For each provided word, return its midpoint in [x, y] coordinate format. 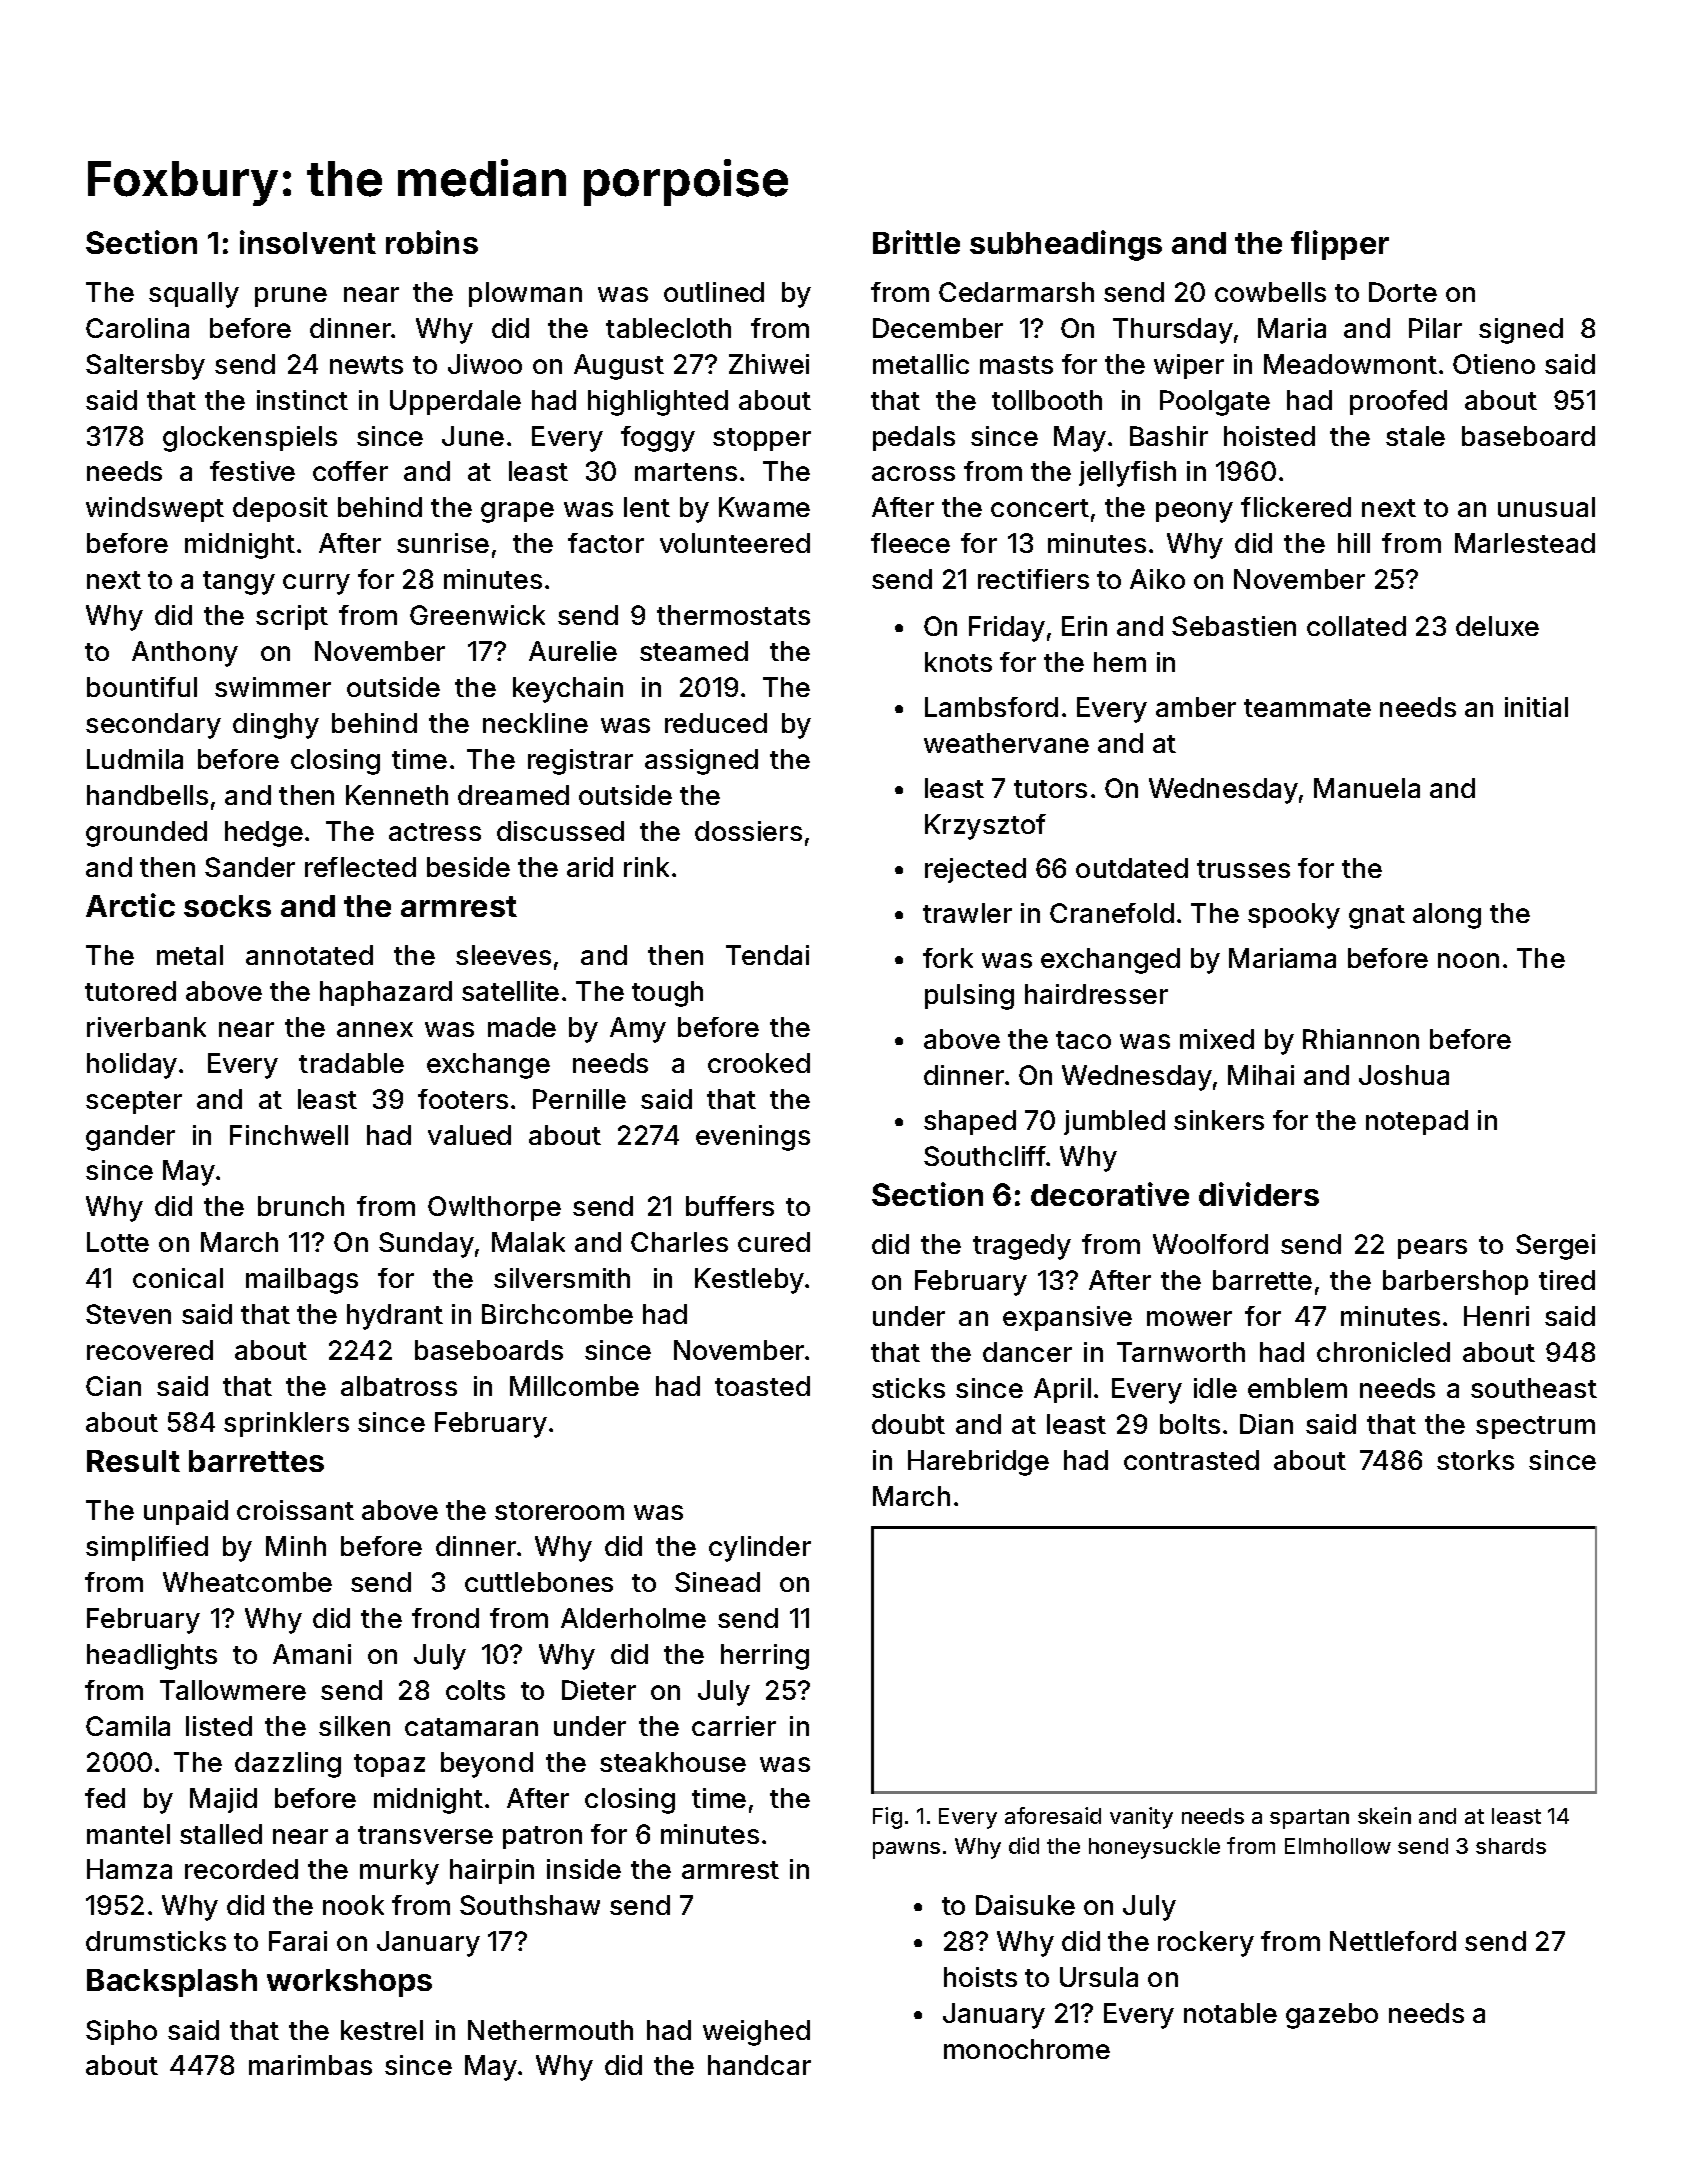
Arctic [130, 905]
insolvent [308, 242]
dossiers [748, 831]
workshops [349, 1983]
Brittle [916, 242]
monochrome [1027, 2049]
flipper [1340, 245]
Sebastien [1234, 626]
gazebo [1332, 2016]
